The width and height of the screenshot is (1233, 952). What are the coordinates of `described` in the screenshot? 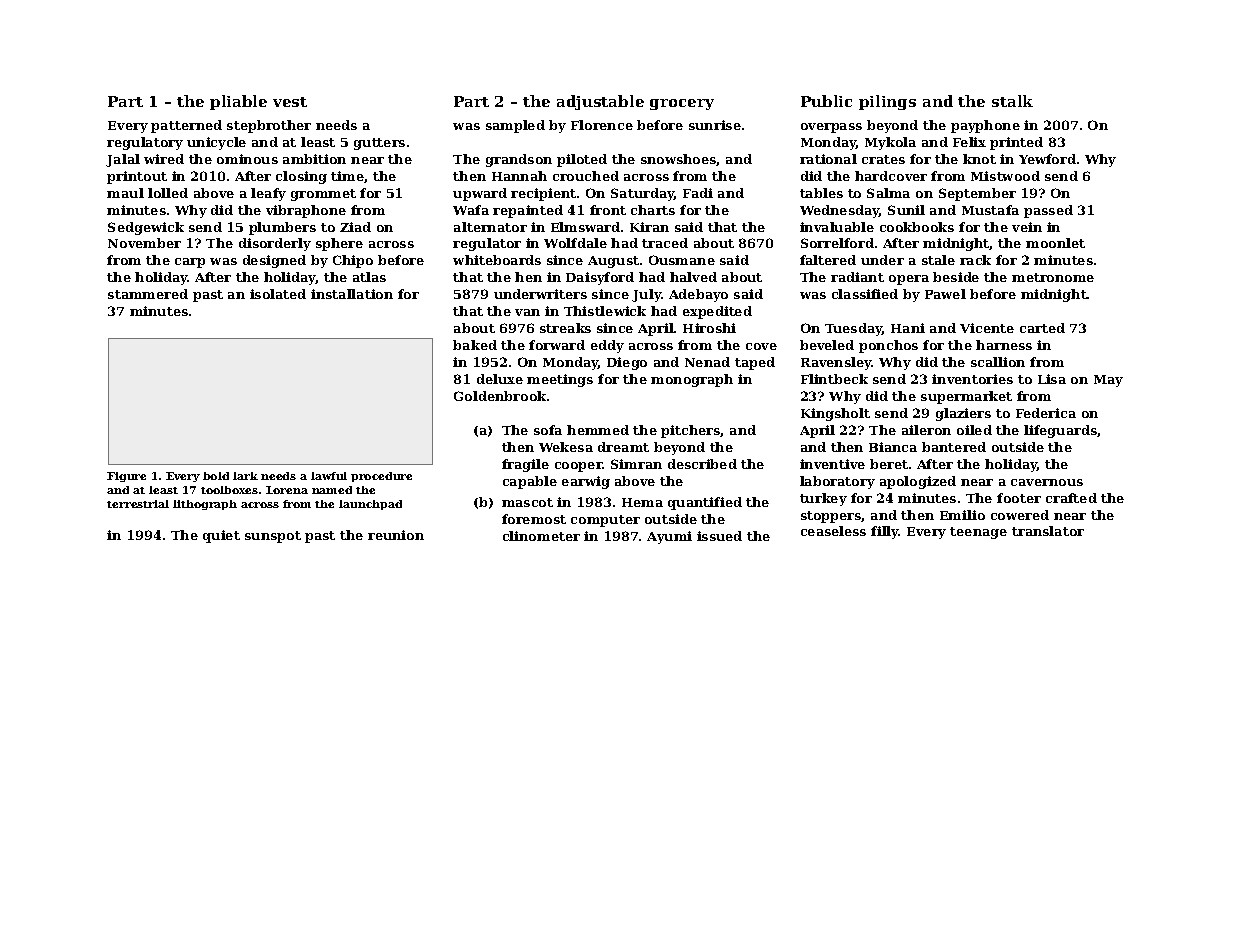 It's located at (702, 464).
